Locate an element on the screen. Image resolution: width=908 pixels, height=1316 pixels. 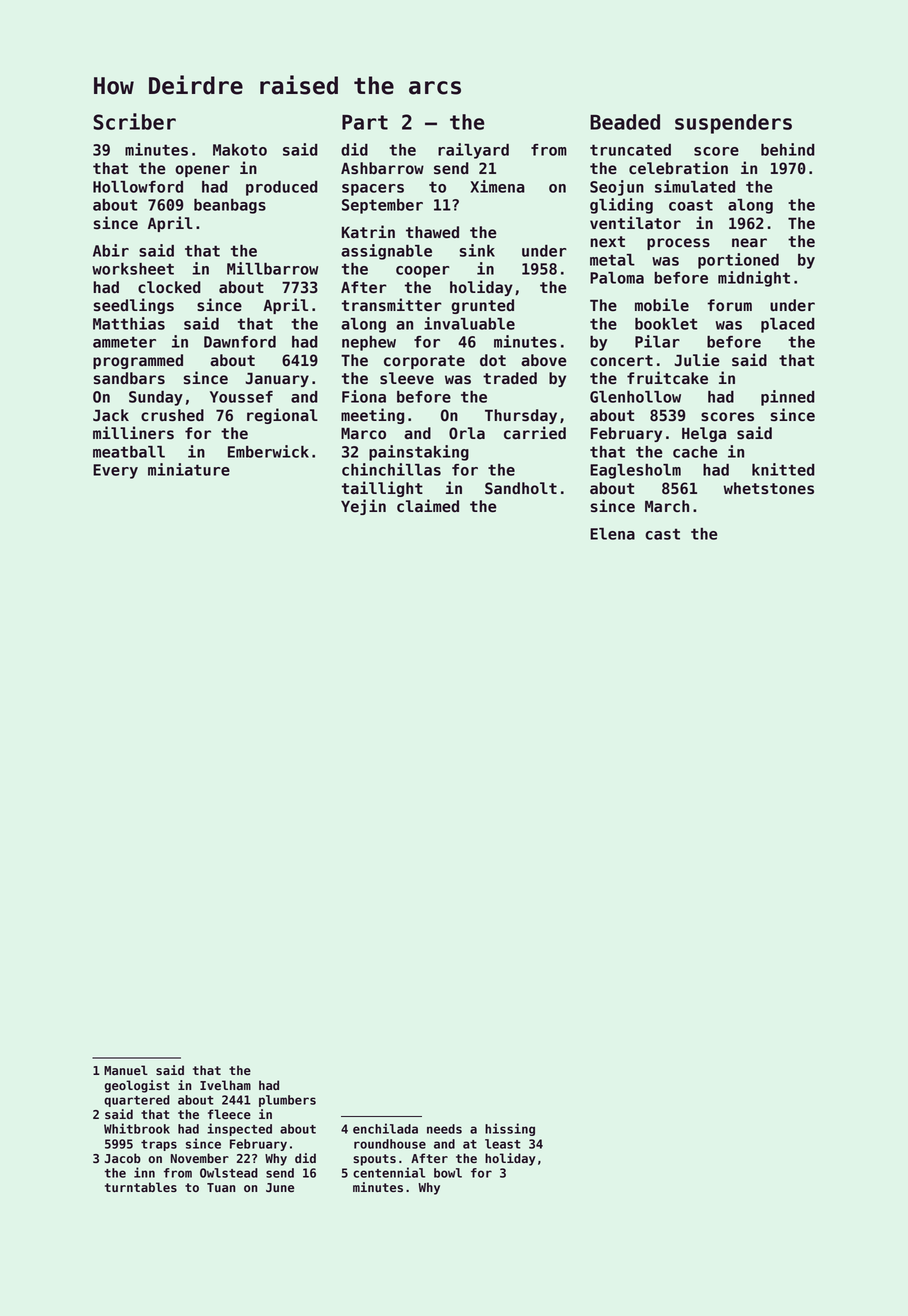
Manuel is located at coordinates (126, 1070).
